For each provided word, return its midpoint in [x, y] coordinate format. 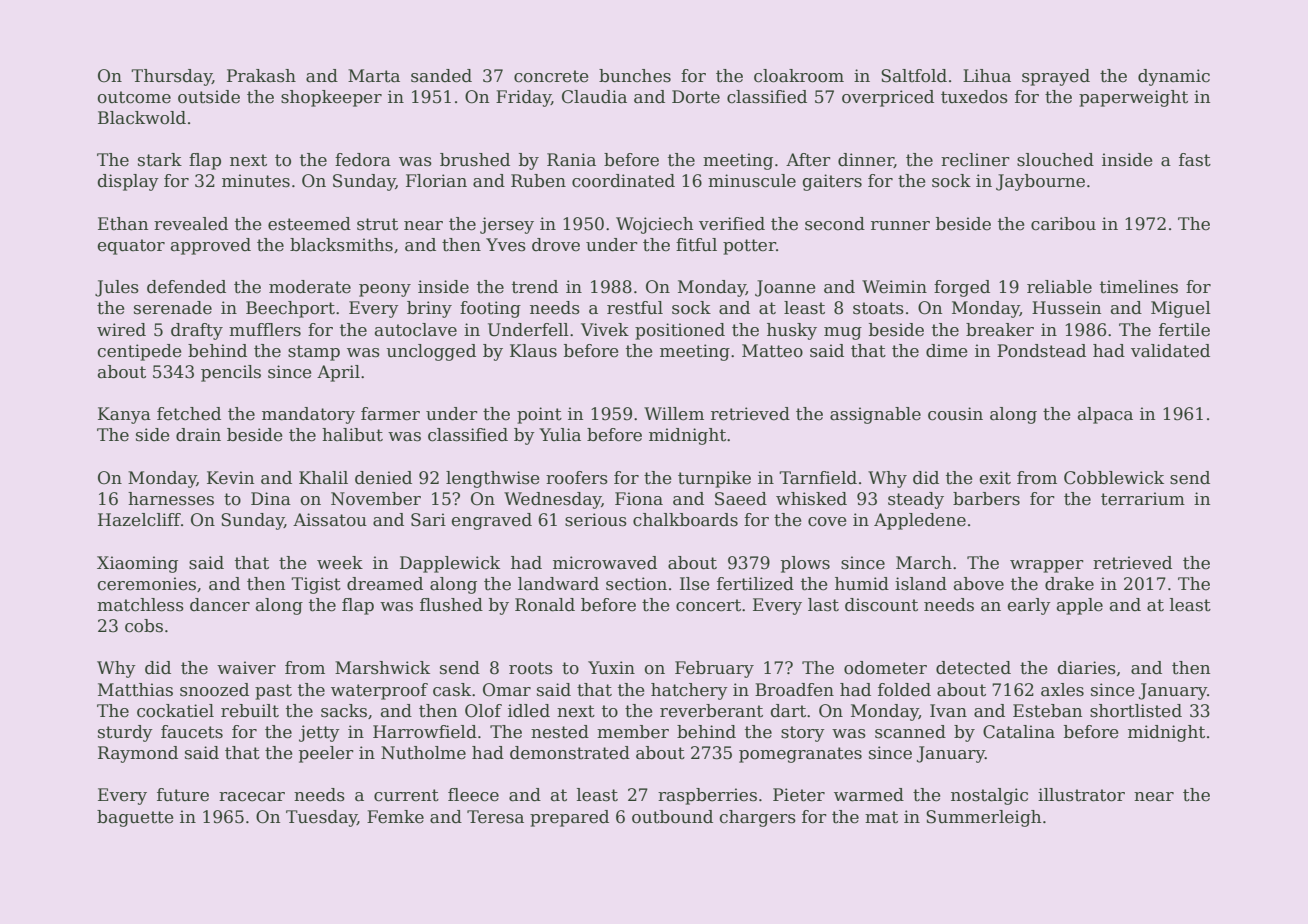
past [273, 692]
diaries [1087, 668]
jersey [507, 225]
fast [1195, 160]
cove [827, 522]
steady [916, 500]
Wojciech [654, 225]
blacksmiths [341, 245]
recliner [975, 160]
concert [708, 605]
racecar [252, 797]
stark [160, 160]
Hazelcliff [139, 520]
